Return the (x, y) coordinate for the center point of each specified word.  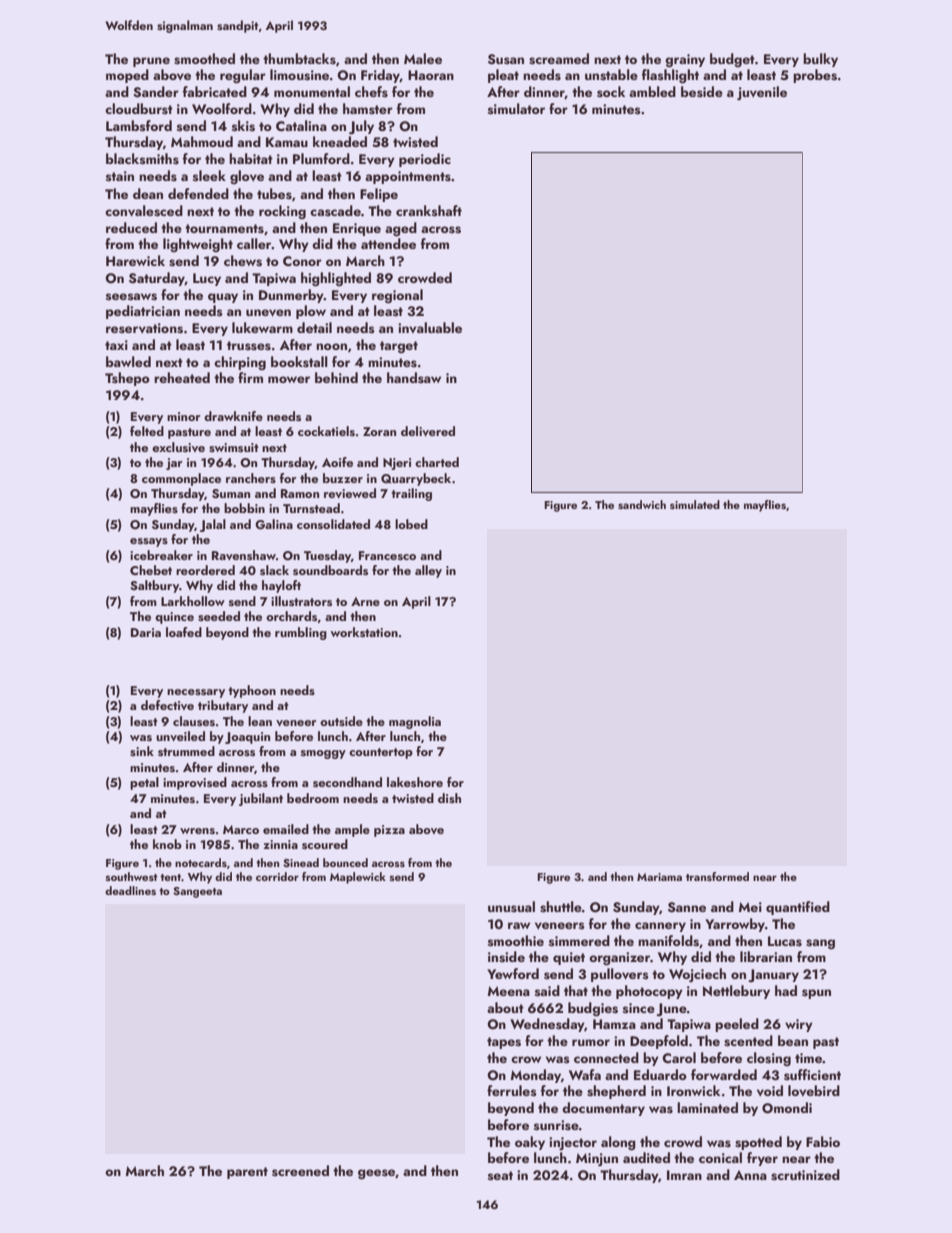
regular (243, 76)
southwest (132, 876)
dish (449, 798)
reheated (182, 377)
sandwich (642, 504)
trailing (411, 494)
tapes (504, 1043)
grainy (685, 61)
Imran (684, 1175)
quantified (798, 908)
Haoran (431, 75)
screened (300, 1171)
